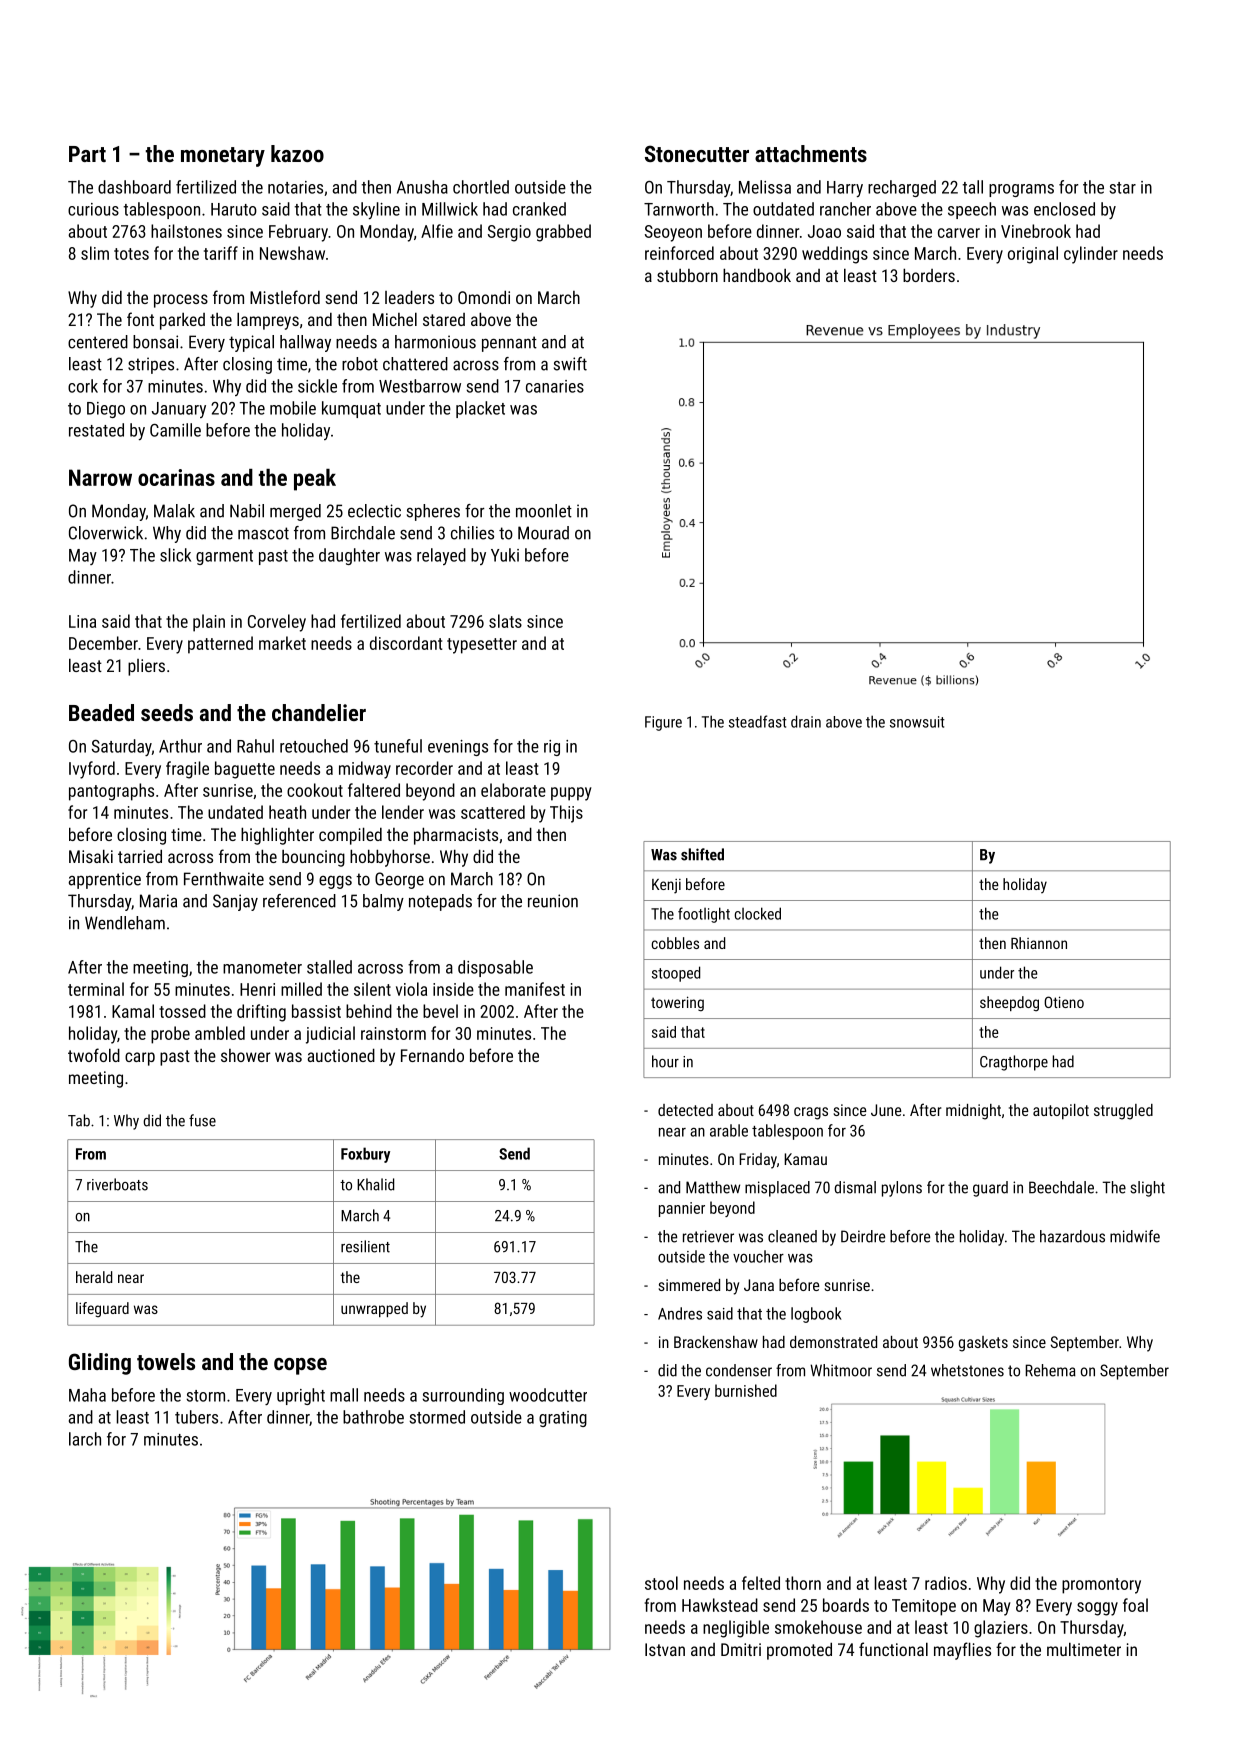 This screenshot has width=1238, height=1751. What do you see at coordinates (563, 233) in the screenshot?
I see `grabbed` at bounding box center [563, 233].
